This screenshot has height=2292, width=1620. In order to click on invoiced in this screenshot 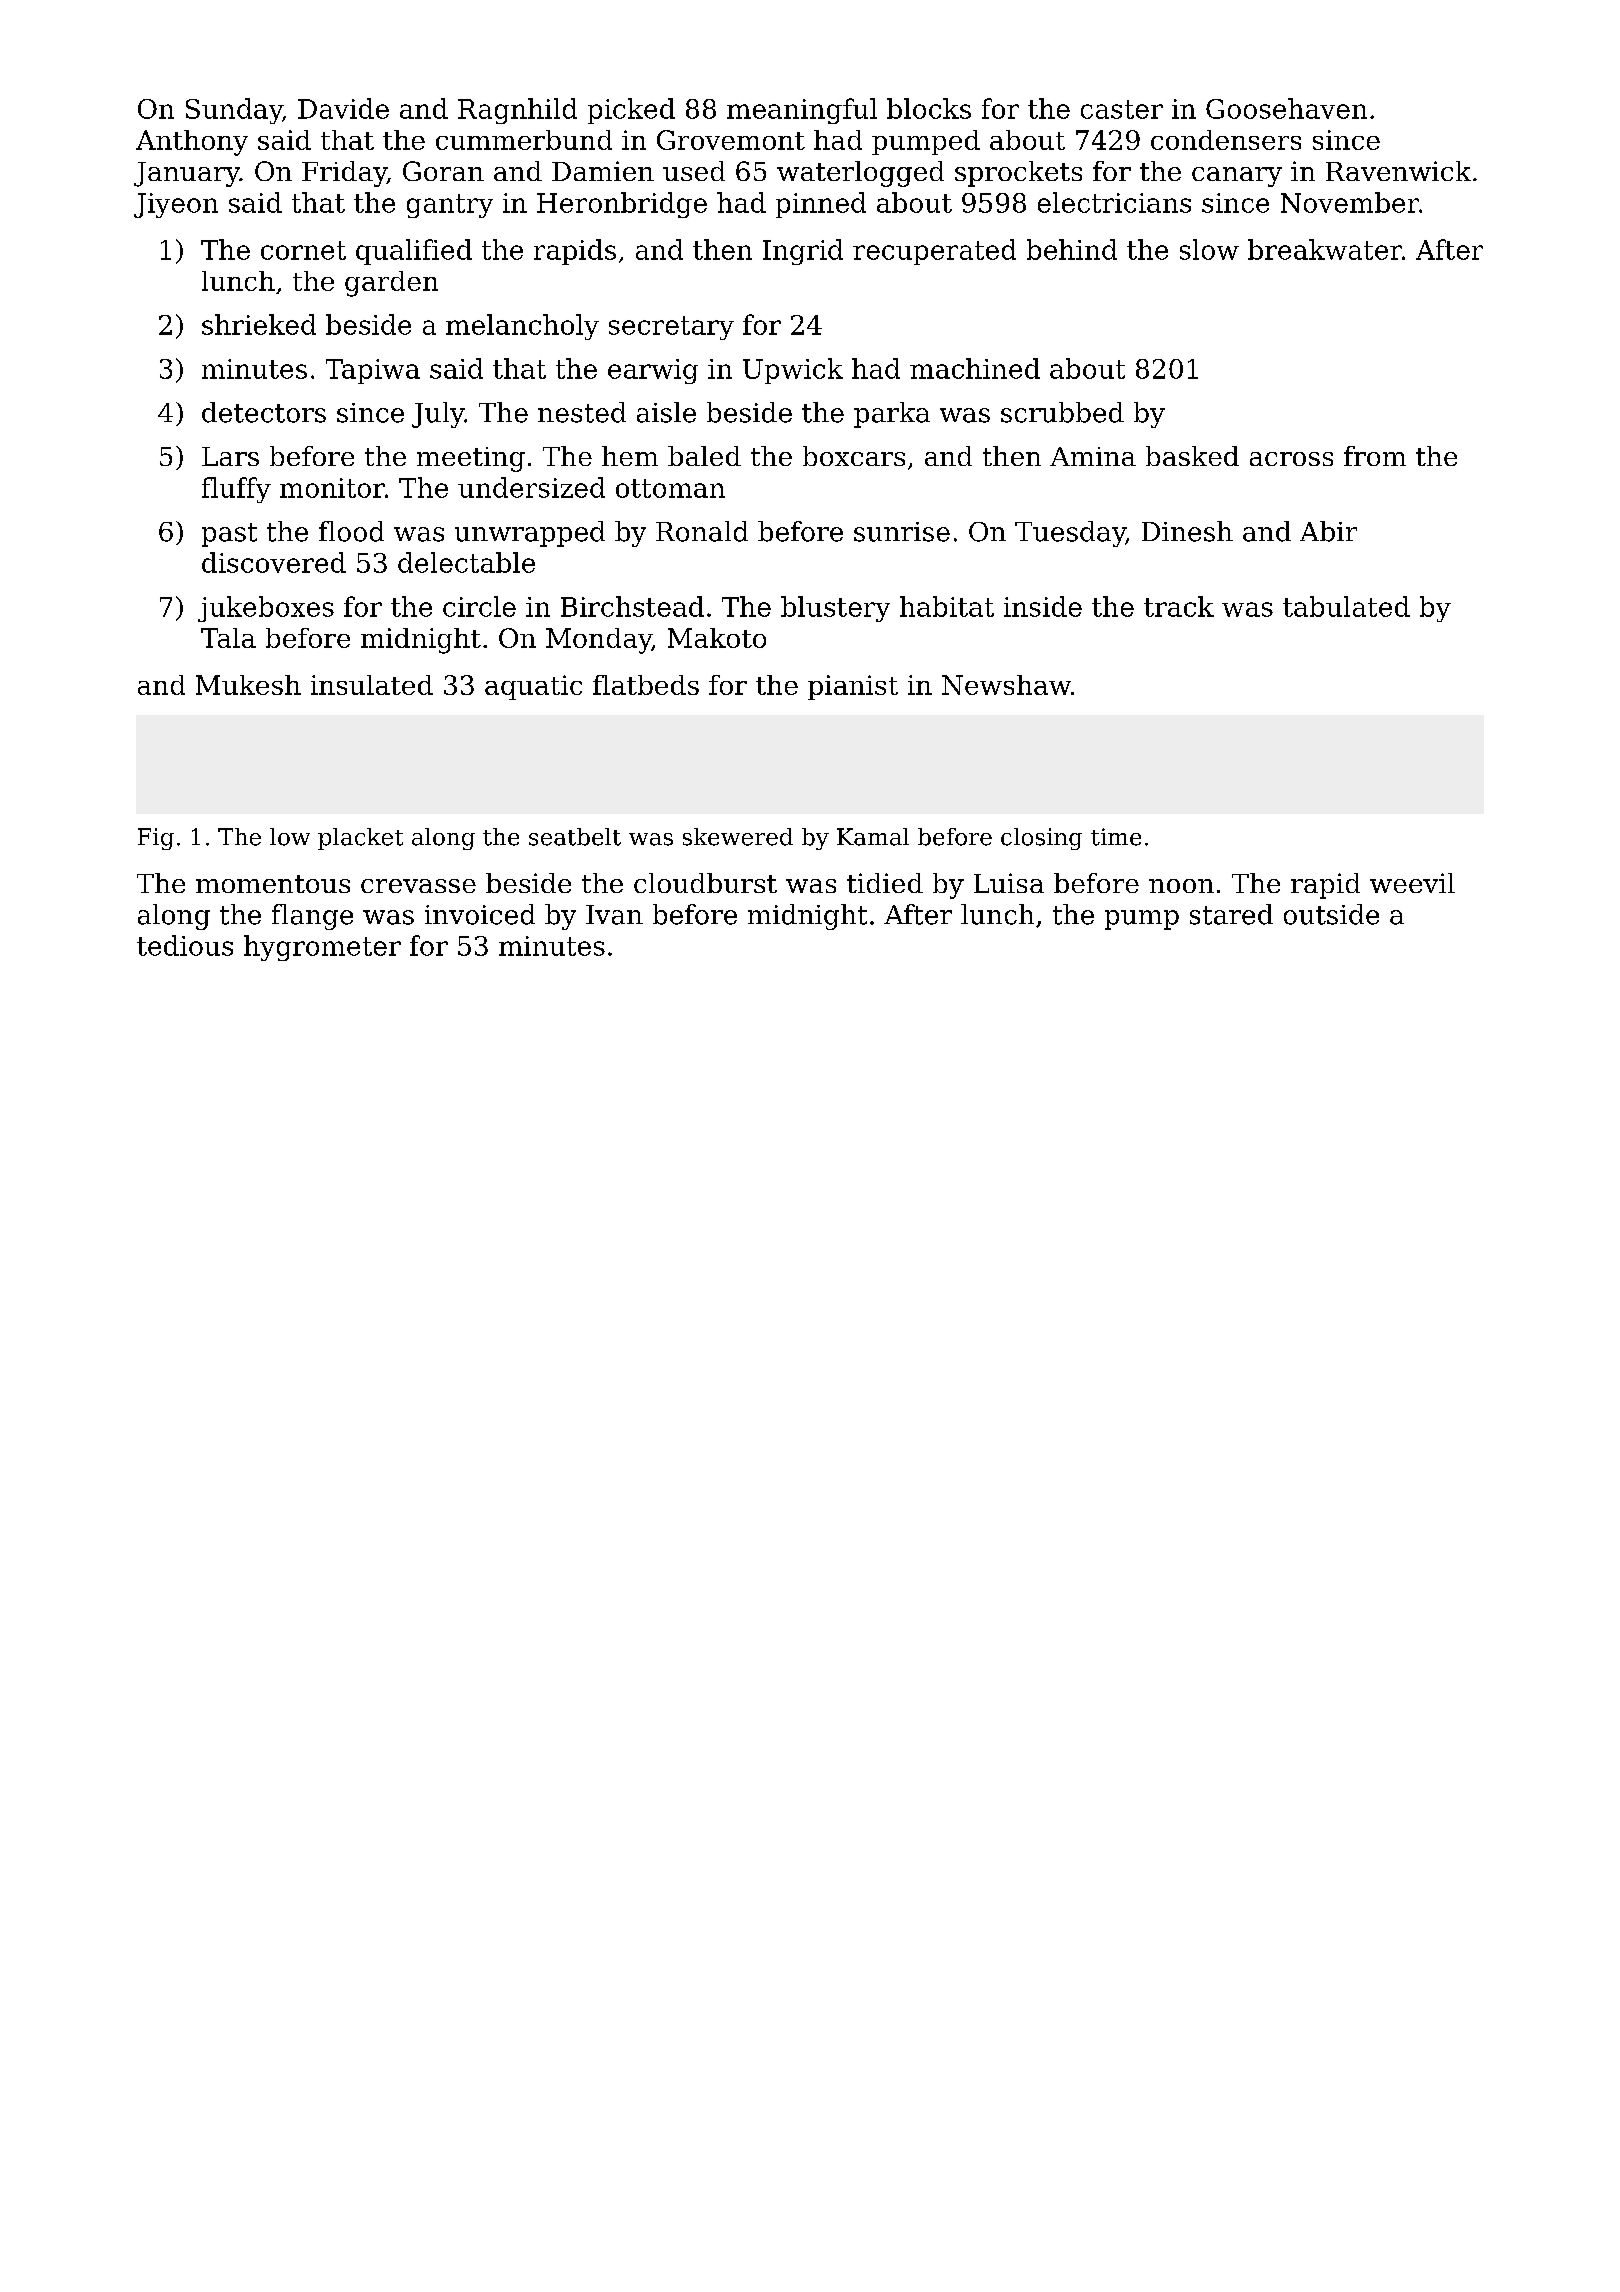, I will do `click(480, 914)`.
